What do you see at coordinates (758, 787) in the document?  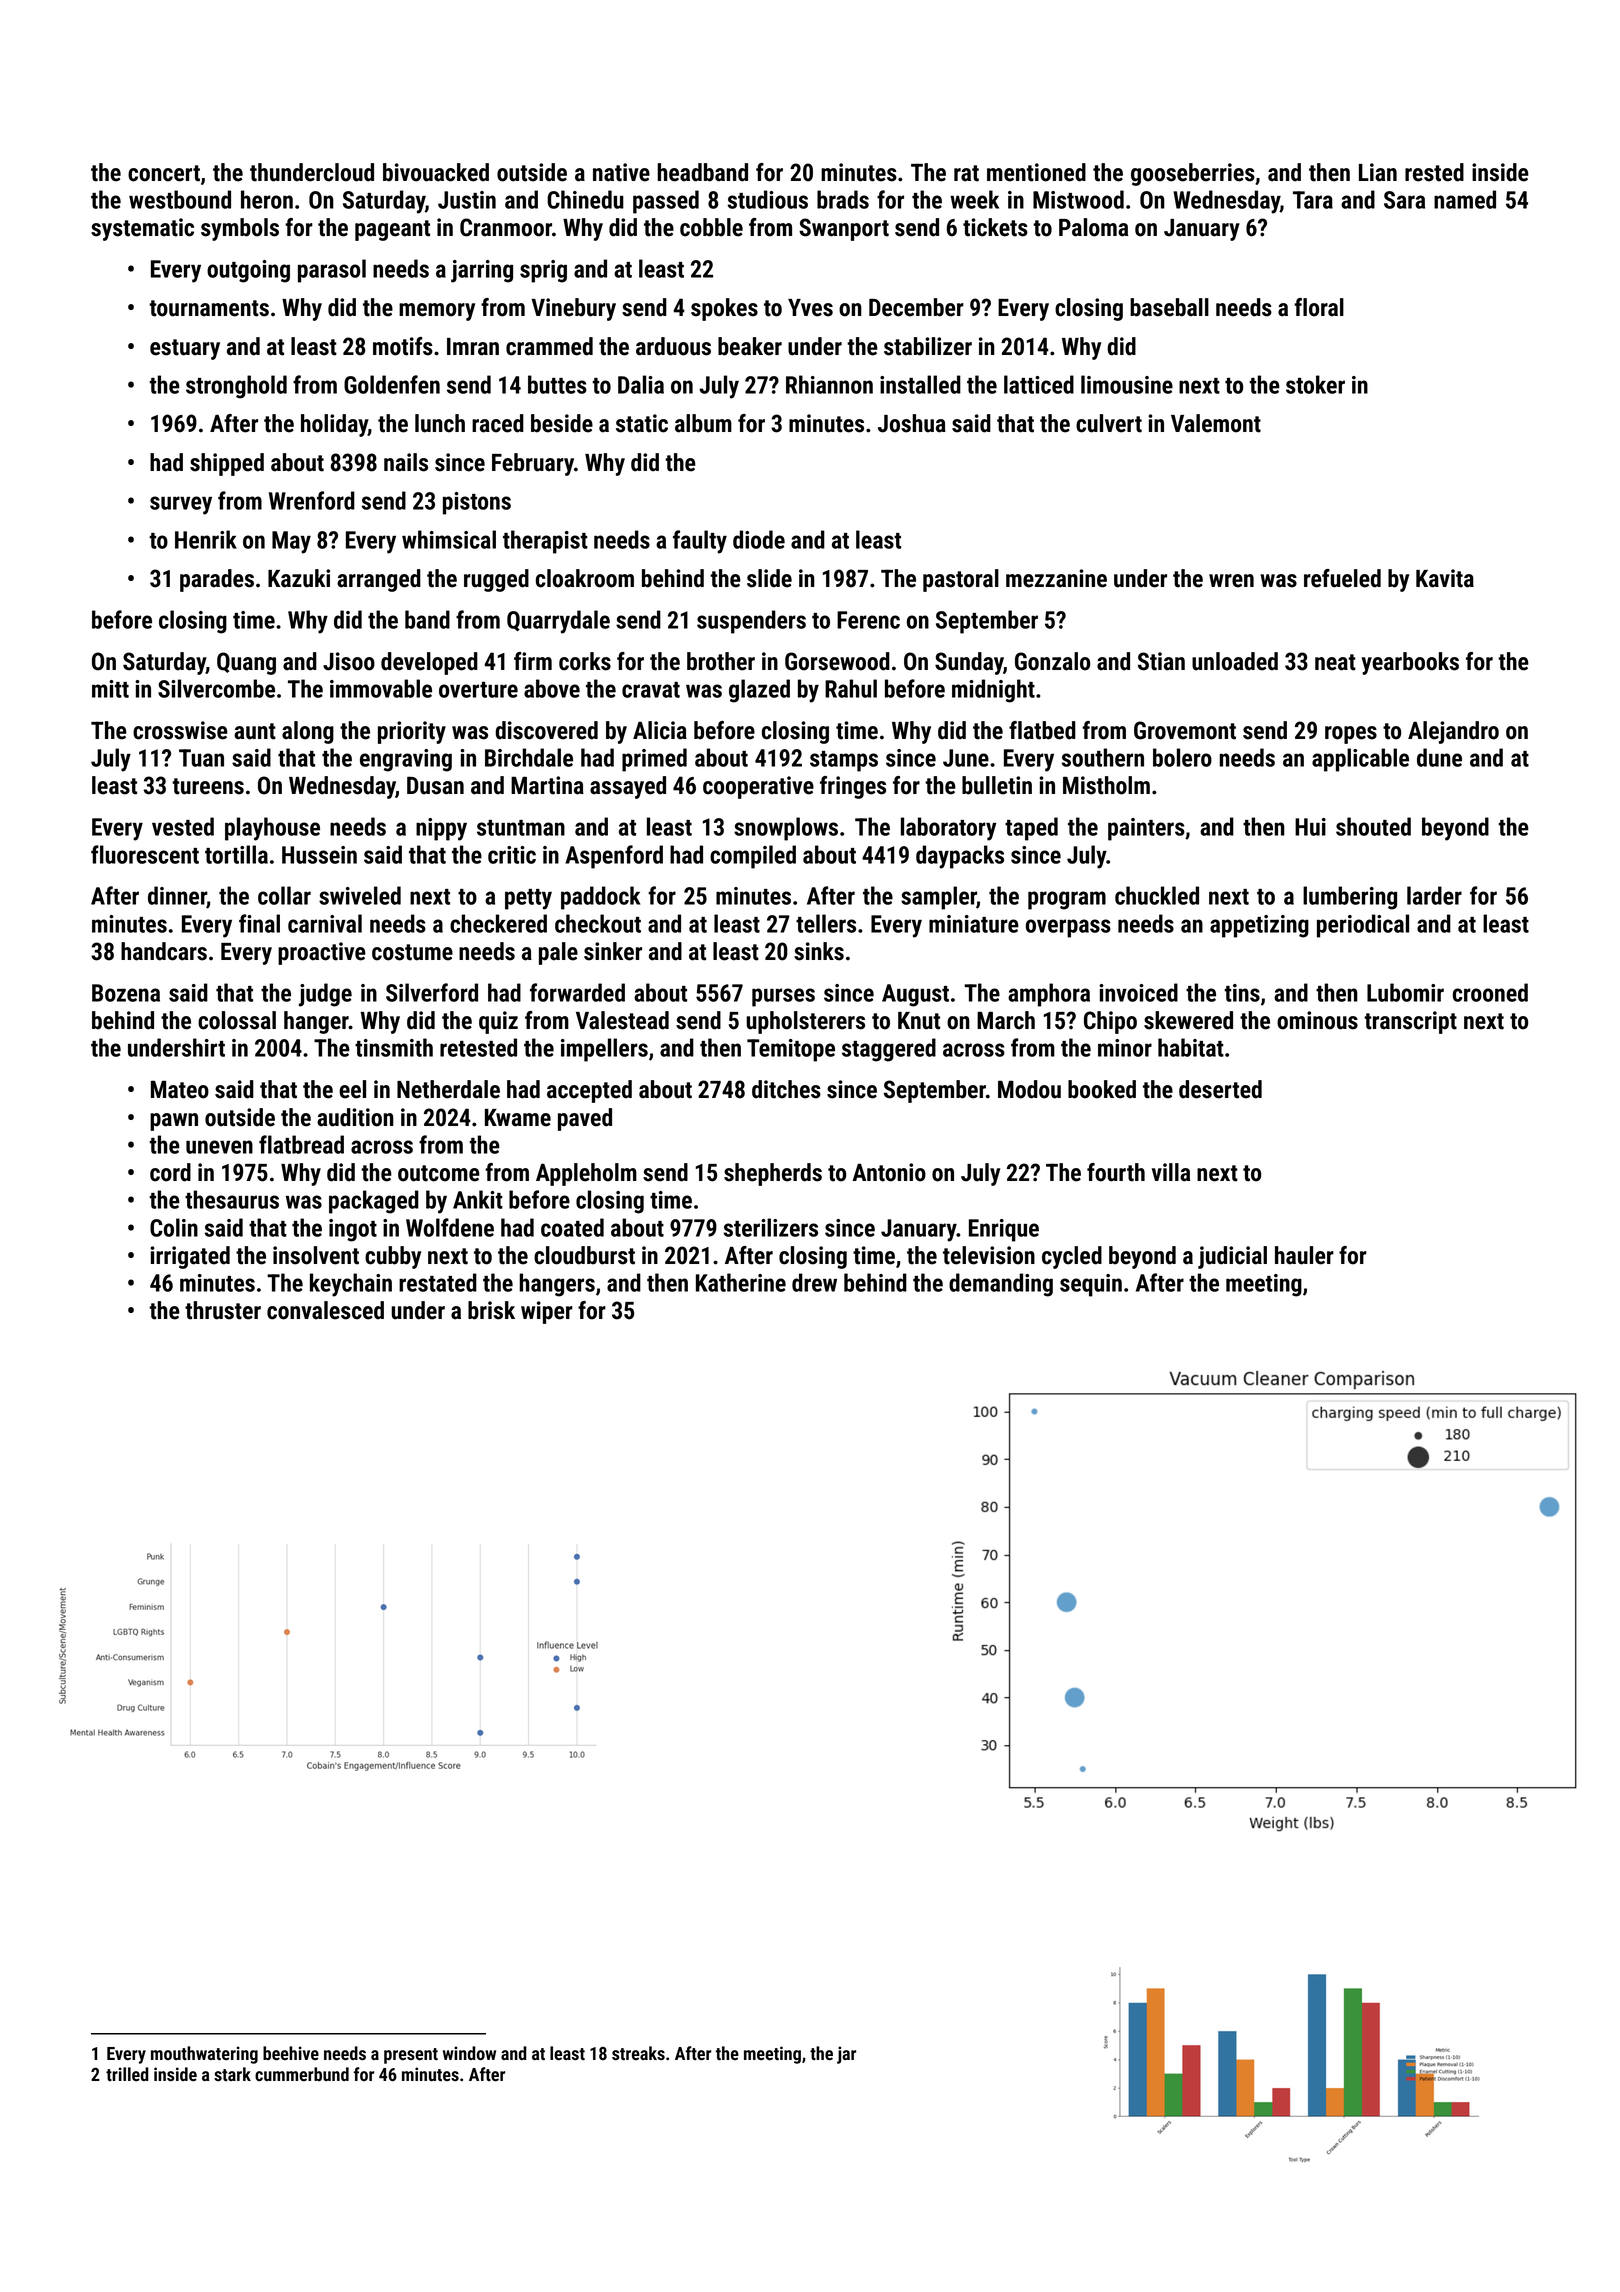 I see `cooperative` at bounding box center [758, 787].
